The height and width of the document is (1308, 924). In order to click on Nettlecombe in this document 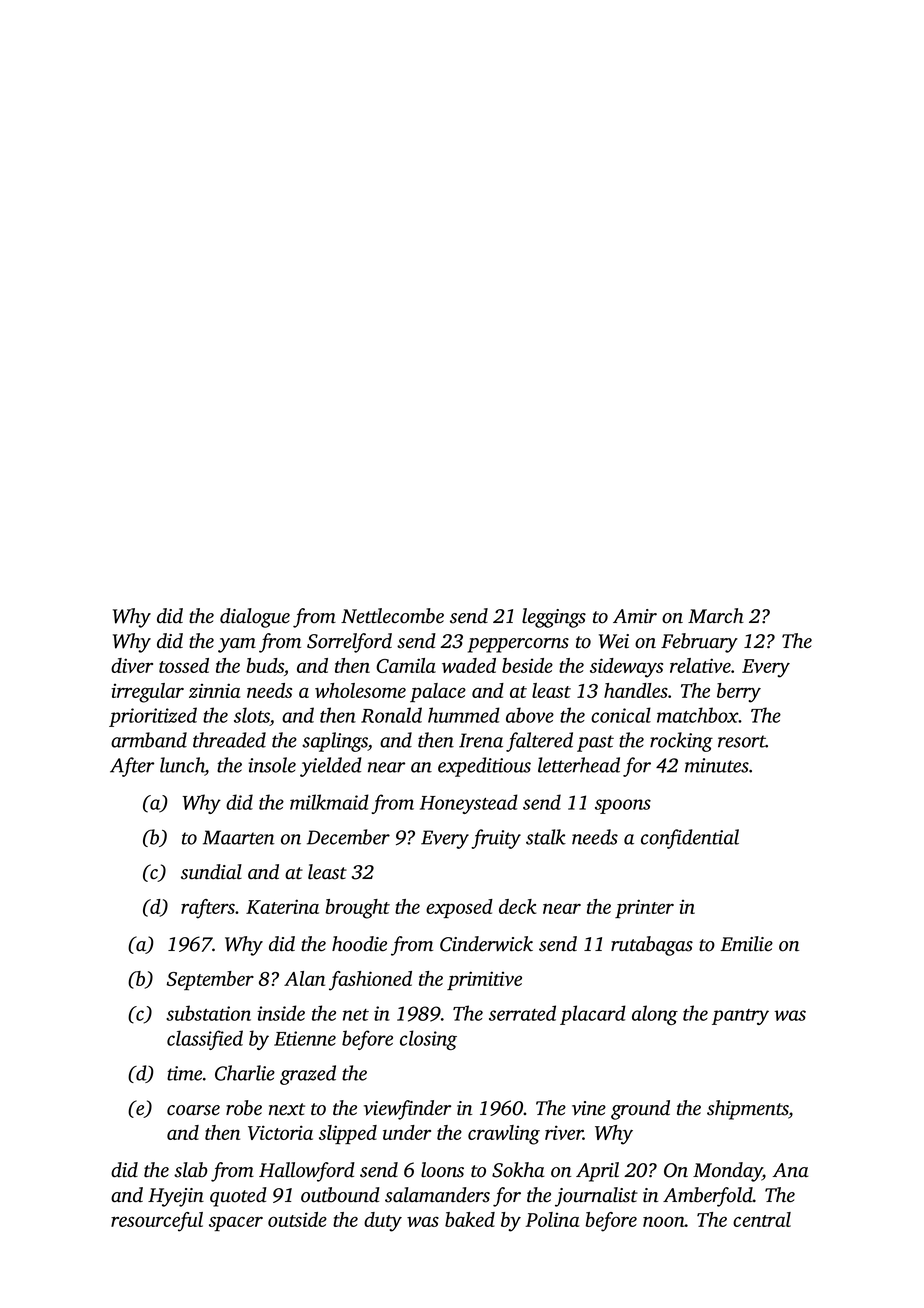, I will do `click(392, 616)`.
